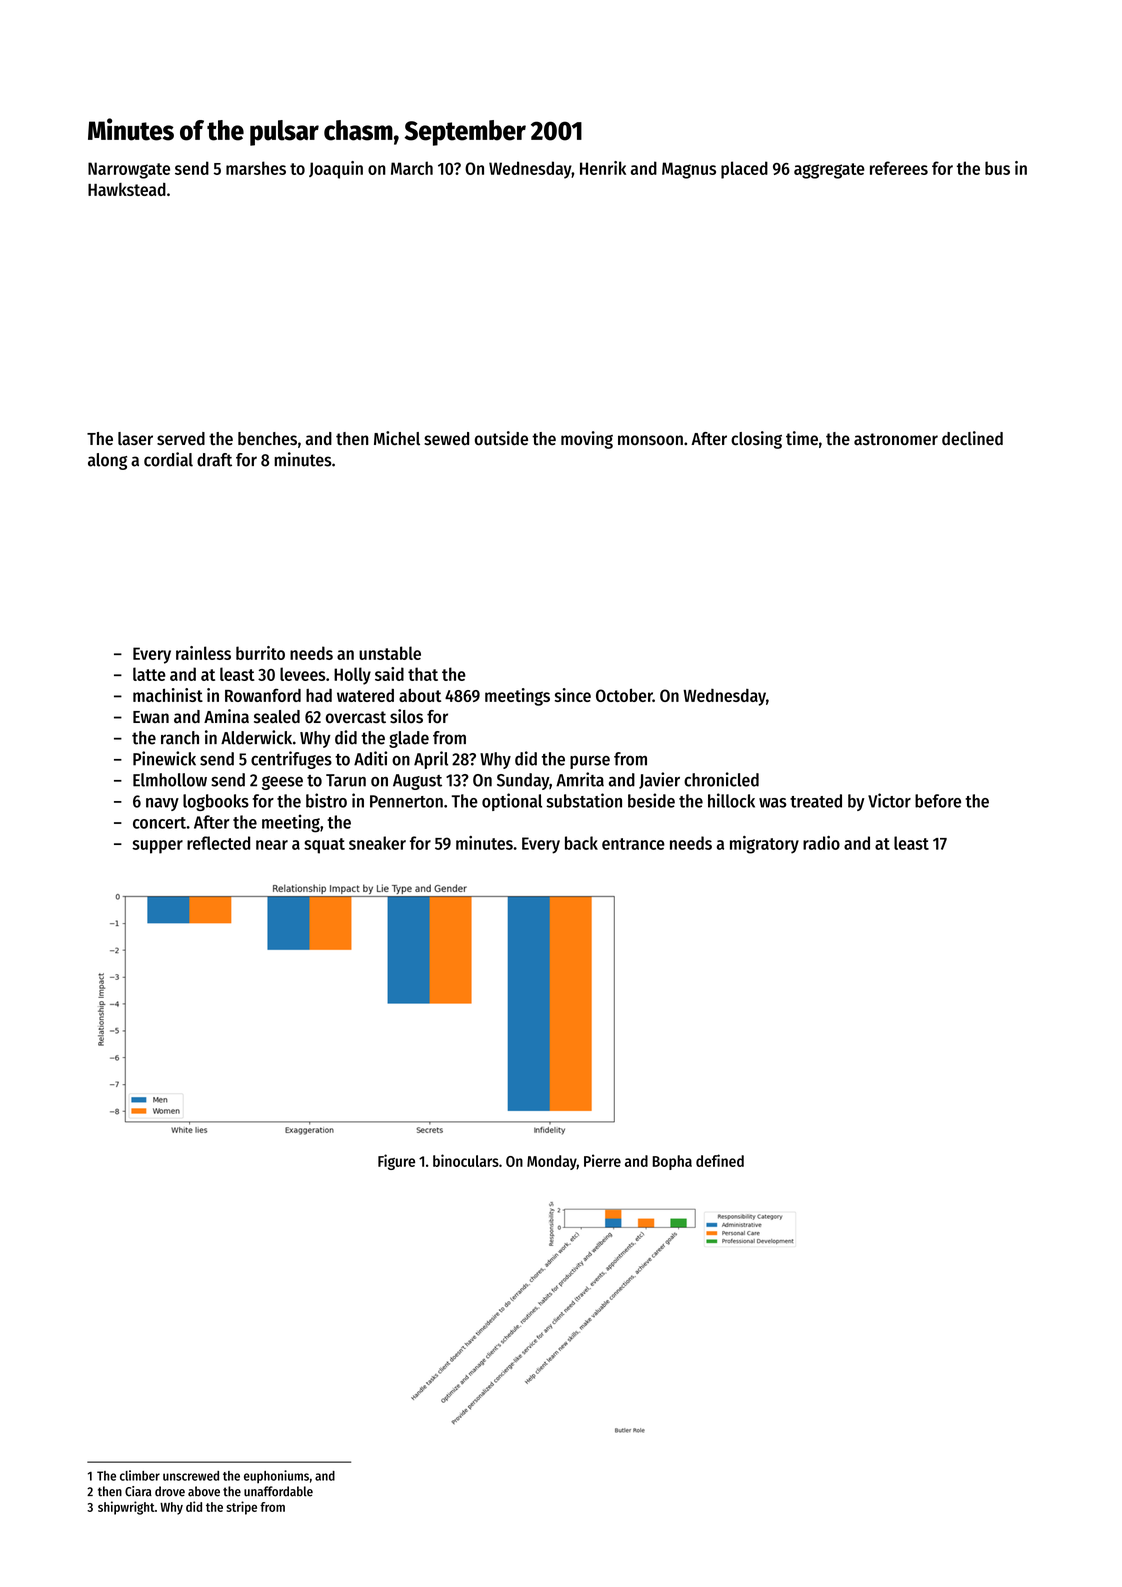 This screenshot has width=1122, height=1587. I want to click on Ciara, so click(138, 1491).
